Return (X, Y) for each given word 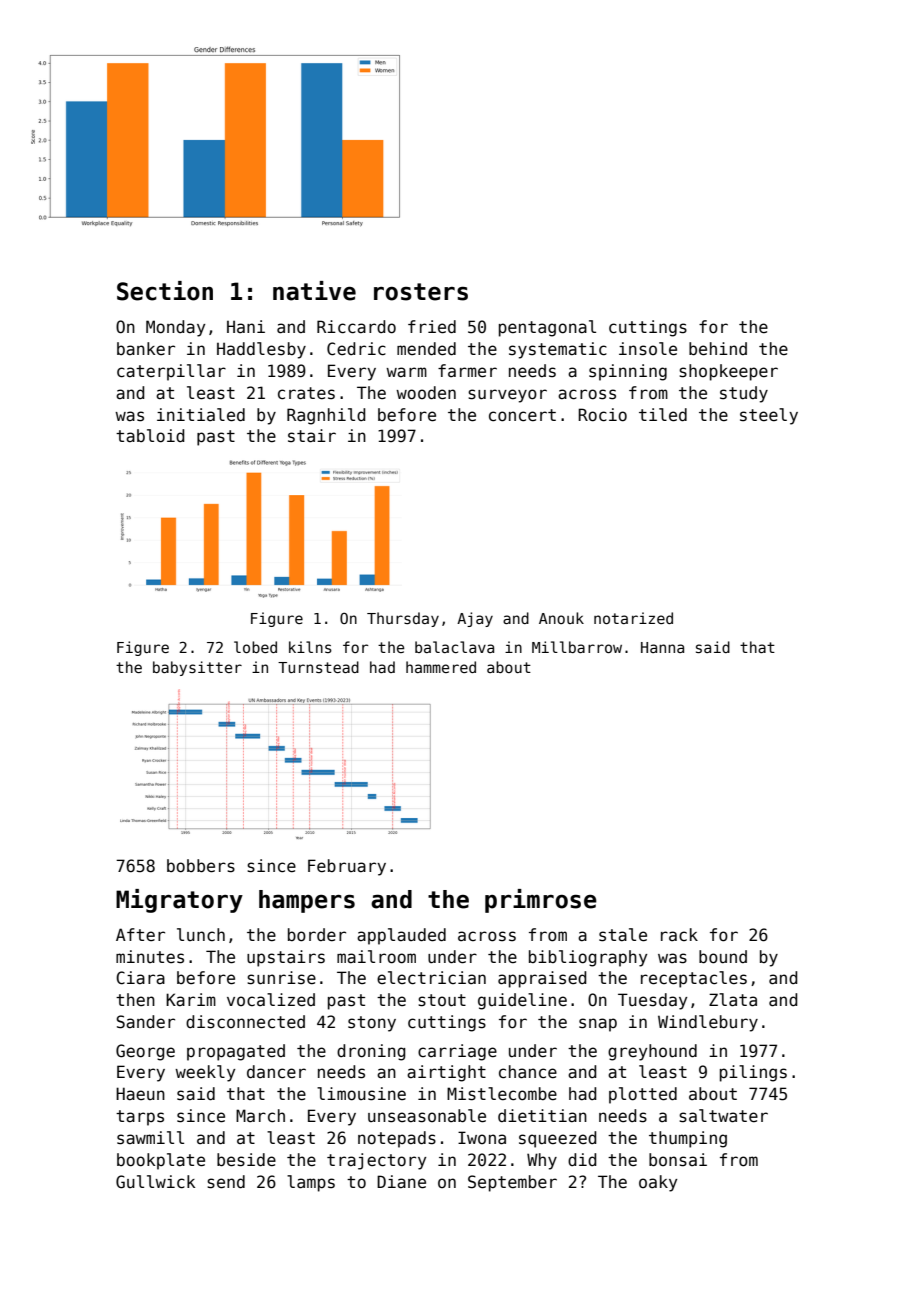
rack (679, 934)
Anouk (561, 618)
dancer (276, 1072)
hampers (307, 901)
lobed (255, 647)
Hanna (662, 647)
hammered (441, 667)
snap (598, 1025)
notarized (633, 618)
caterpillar (171, 372)
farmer (467, 371)
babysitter (197, 668)
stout (442, 1000)
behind (718, 349)
